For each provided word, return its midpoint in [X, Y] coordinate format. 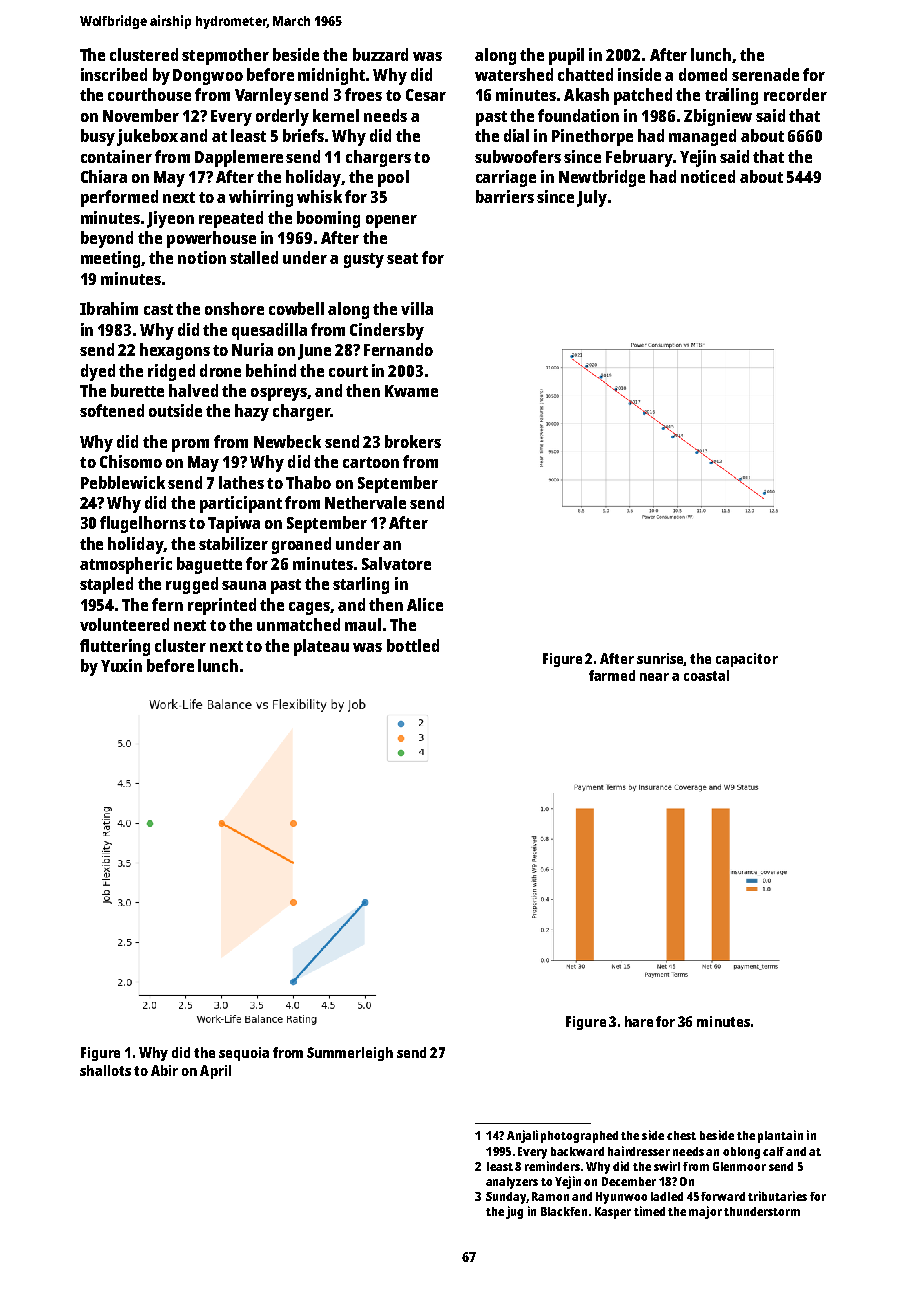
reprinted [222, 606]
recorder [795, 94]
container [116, 156]
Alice [425, 604]
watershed [514, 74]
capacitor [747, 660]
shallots [105, 1070]
